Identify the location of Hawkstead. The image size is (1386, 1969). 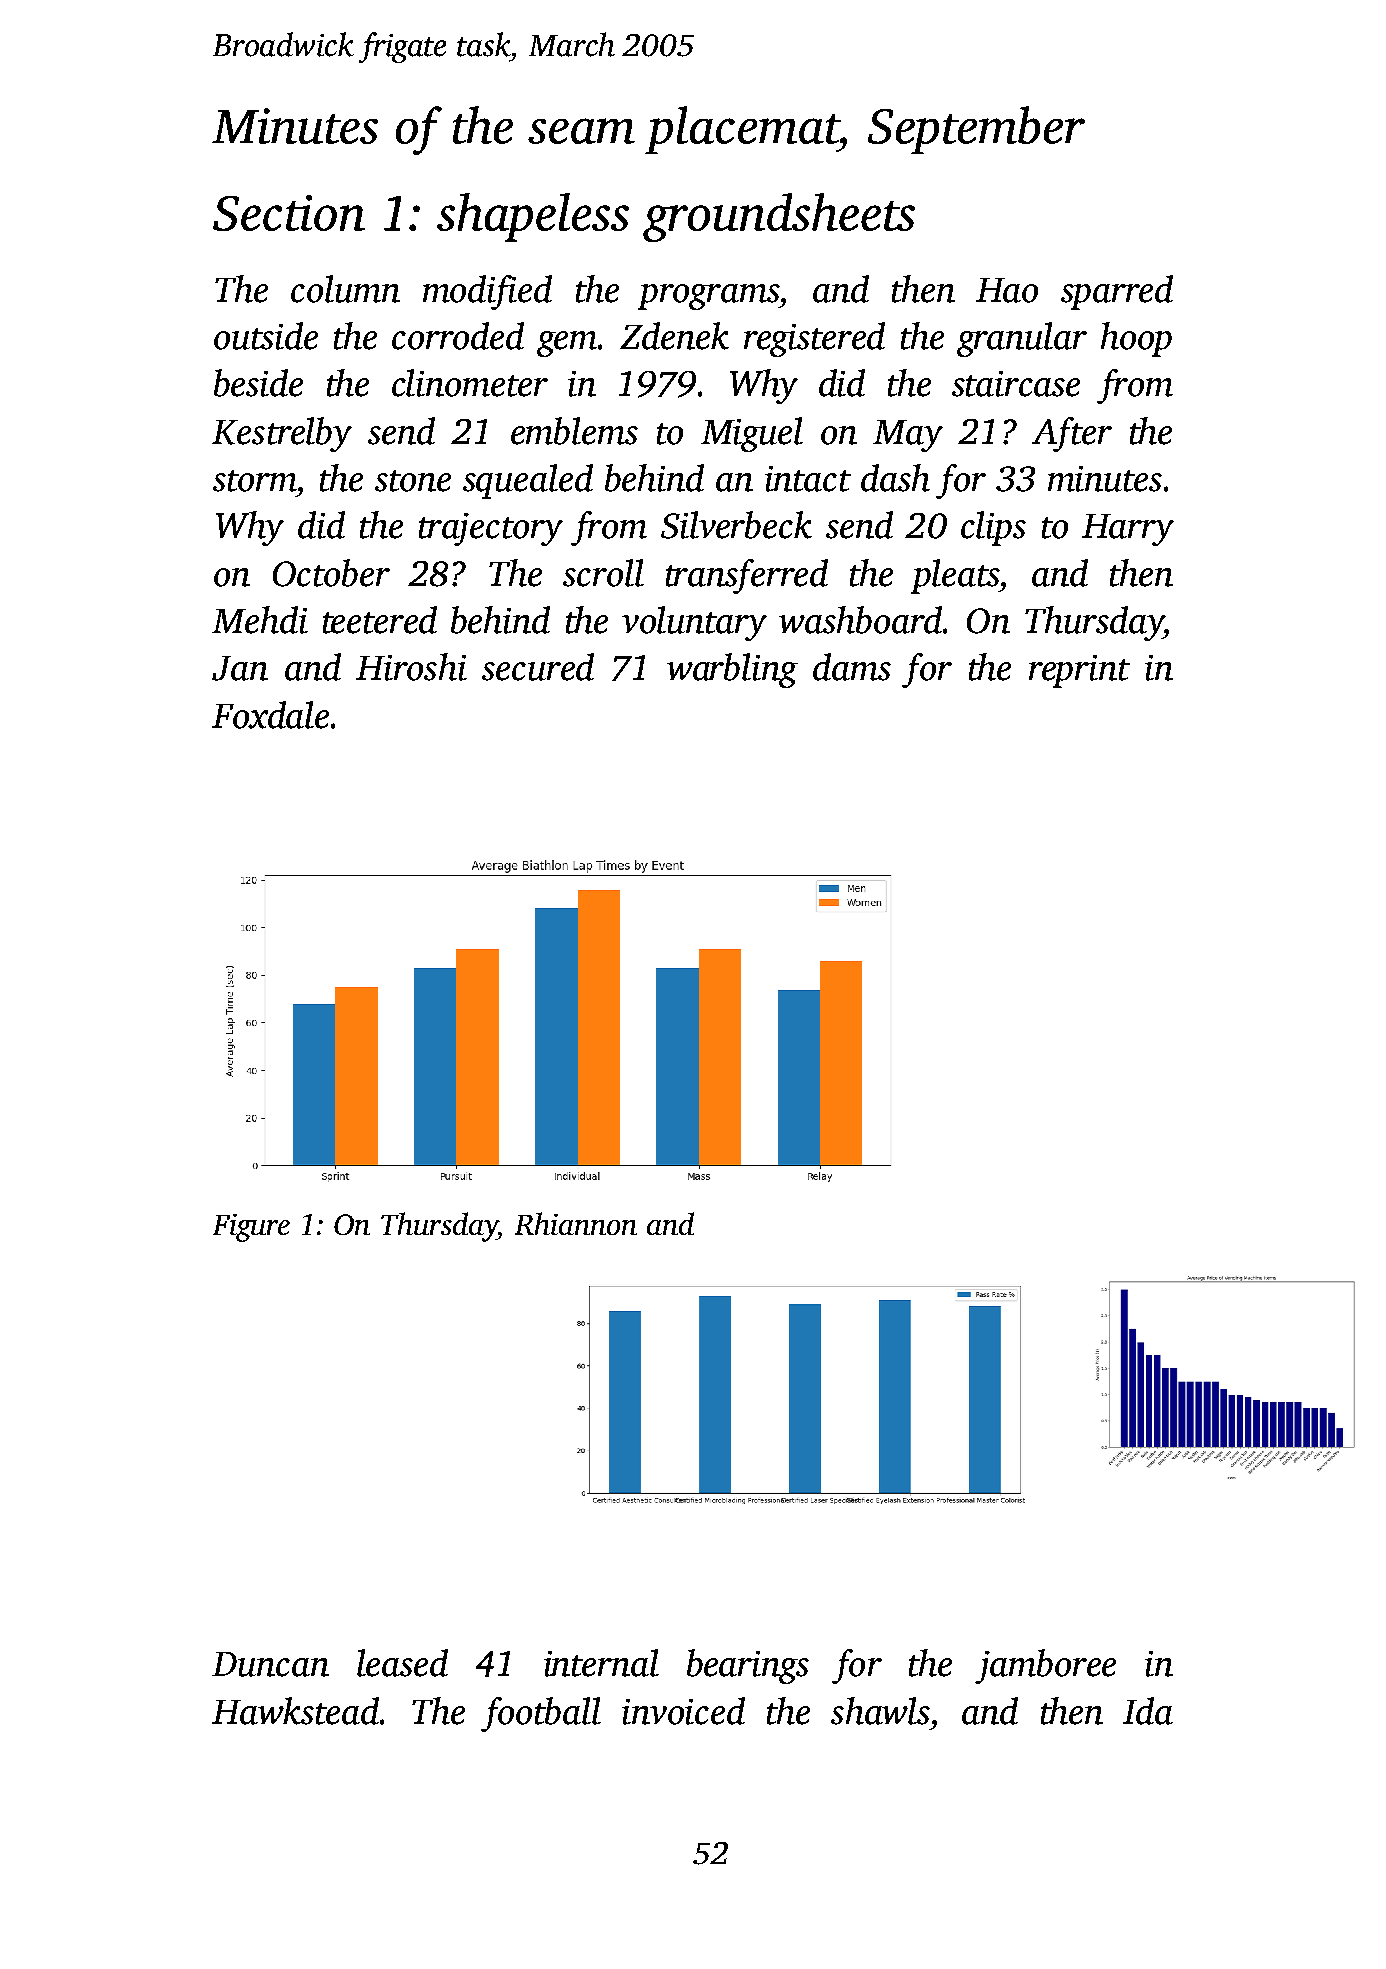
(295, 1711).
